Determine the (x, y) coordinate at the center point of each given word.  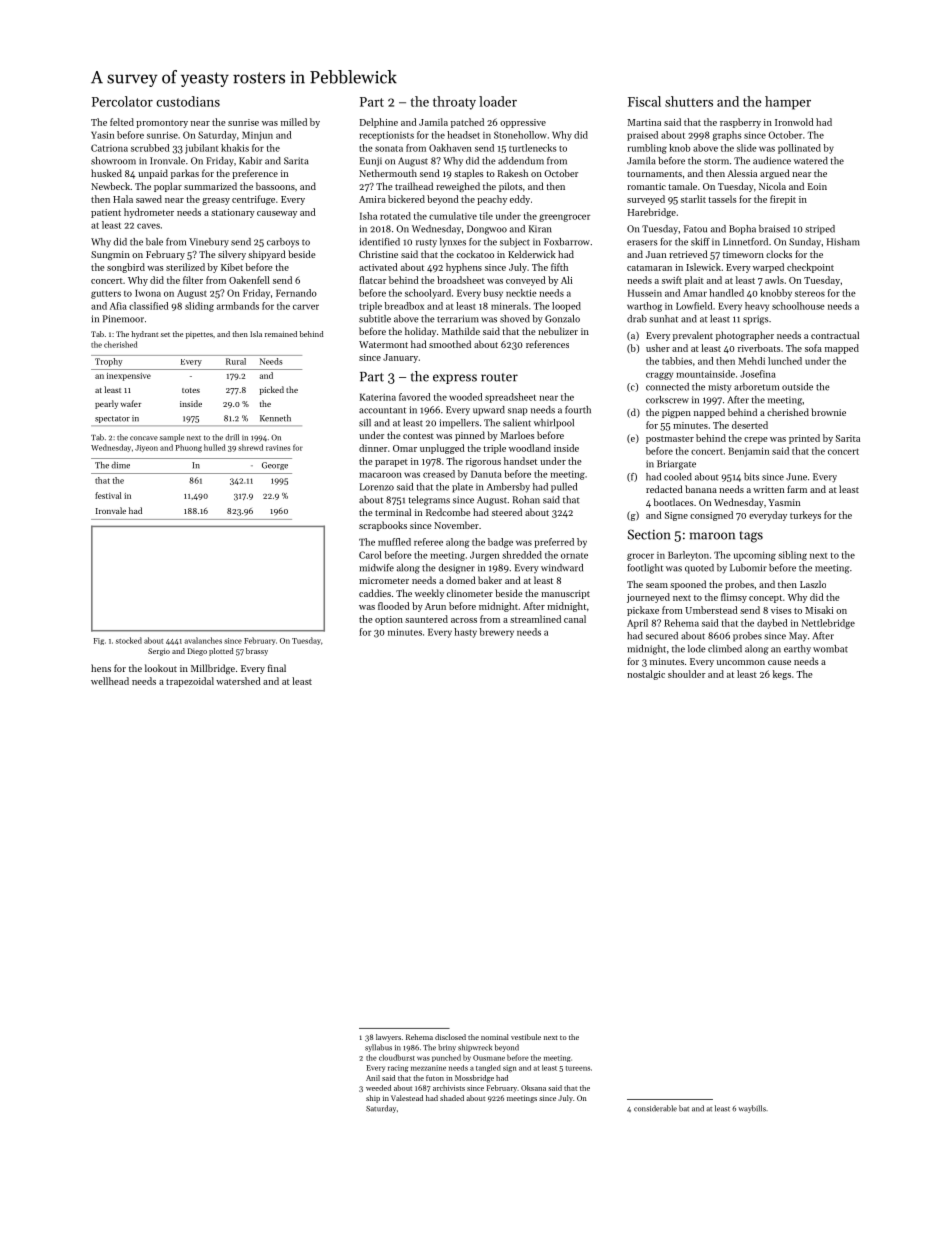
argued (775, 174)
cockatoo (475, 254)
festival (108, 495)
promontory (162, 124)
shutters (689, 101)
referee (428, 542)
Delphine (379, 123)
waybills (752, 1109)
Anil (373, 1078)
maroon (712, 536)
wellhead (110, 681)
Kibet (232, 267)
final (277, 668)
